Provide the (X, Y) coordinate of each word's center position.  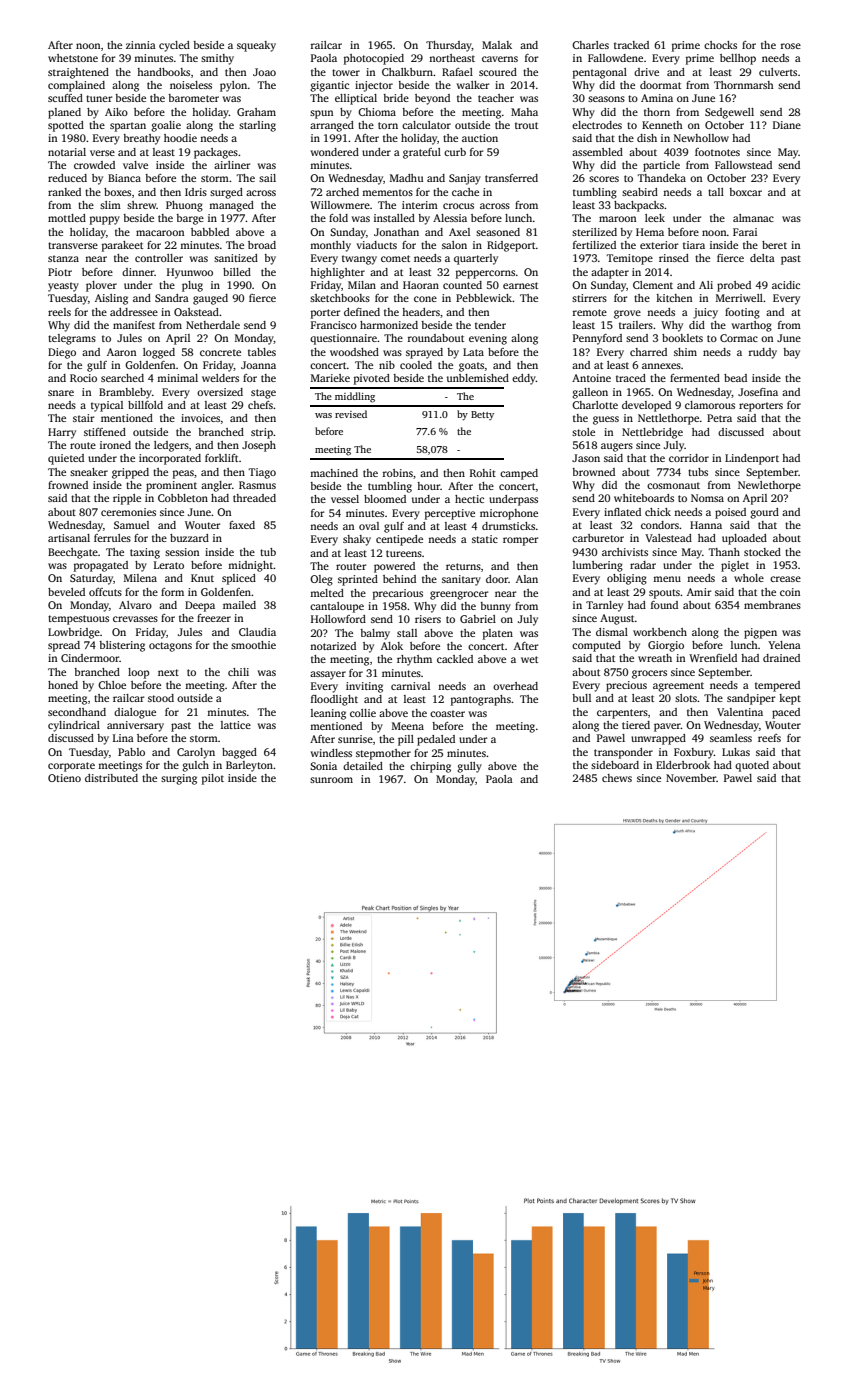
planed (64, 113)
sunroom (331, 780)
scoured (498, 72)
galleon (590, 393)
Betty (482, 415)
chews (617, 778)
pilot (213, 779)
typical (107, 406)
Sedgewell (729, 113)
